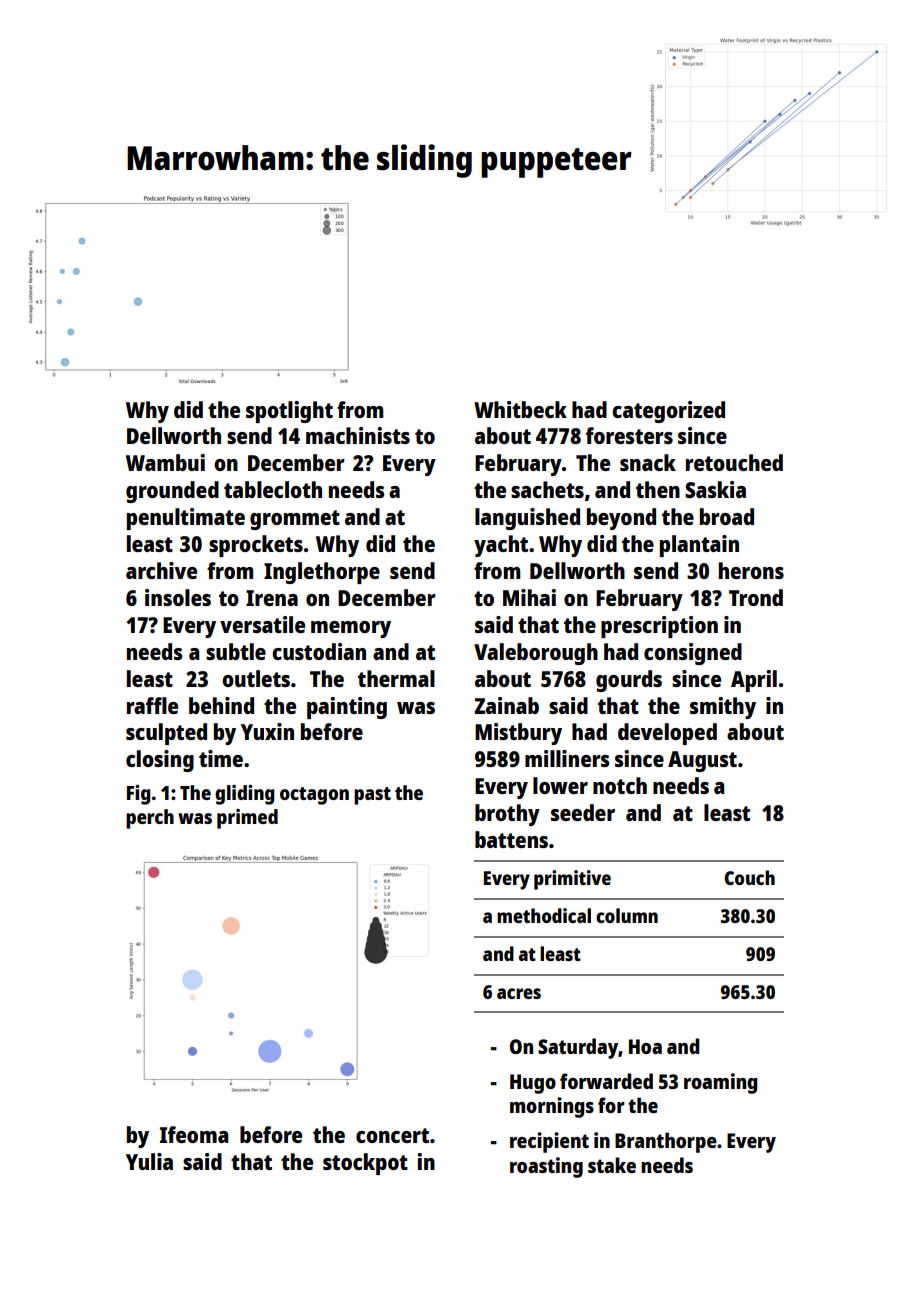 Image resolution: width=910 pixels, height=1292 pixels. What do you see at coordinates (519, 993) in the screenshot?
I see `acres` at bounding box center [519, 993].
